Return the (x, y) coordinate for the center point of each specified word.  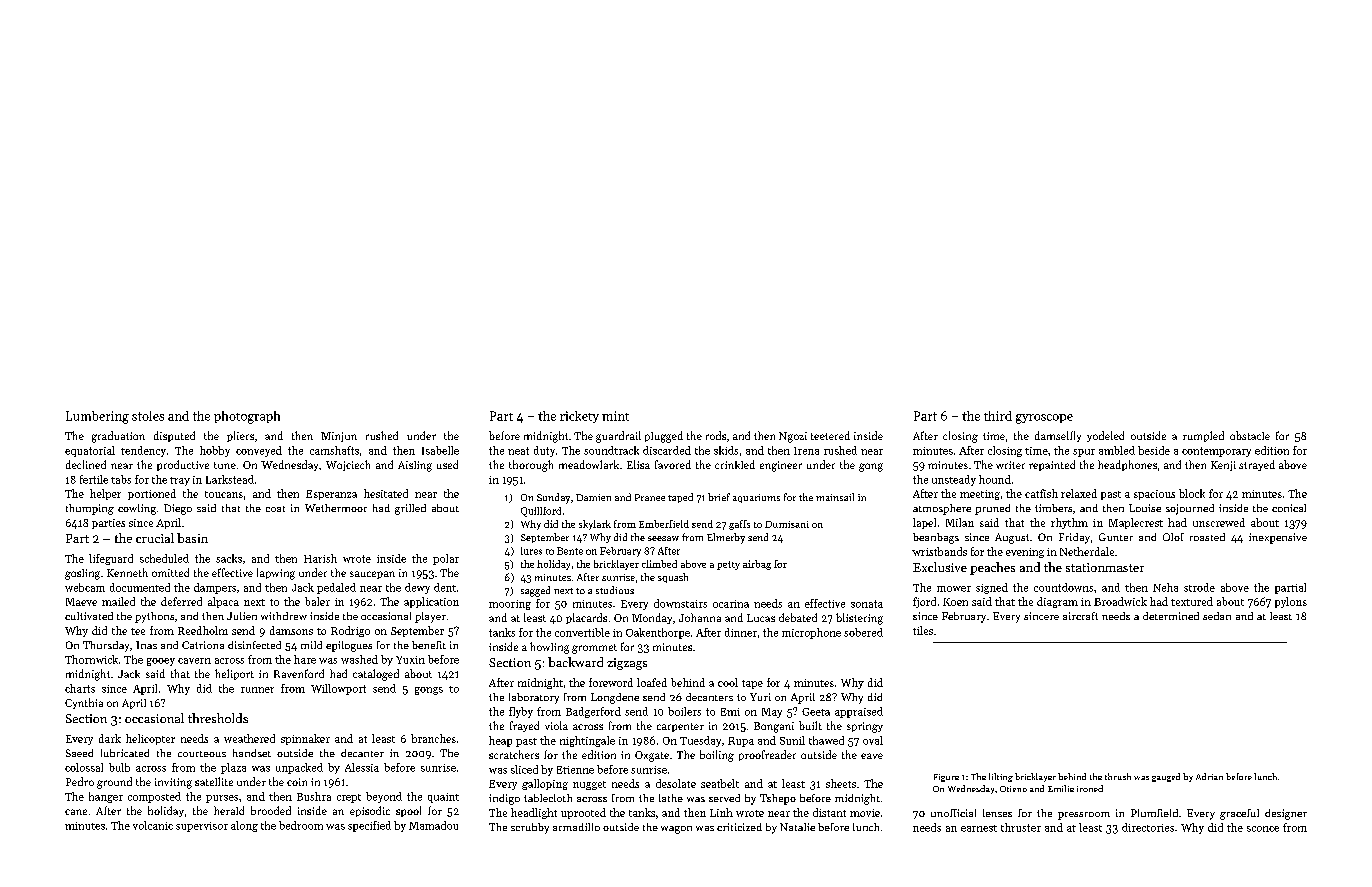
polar (446, 559)
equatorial (90, 451)
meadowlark (589, 464)
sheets (841, 783)
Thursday (106, 646)
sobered (863, 632)
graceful (1239, 814)
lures (531, 551)
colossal (84, 767)
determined (1171, 616)
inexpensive (1278, 538)
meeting (980, 495)
